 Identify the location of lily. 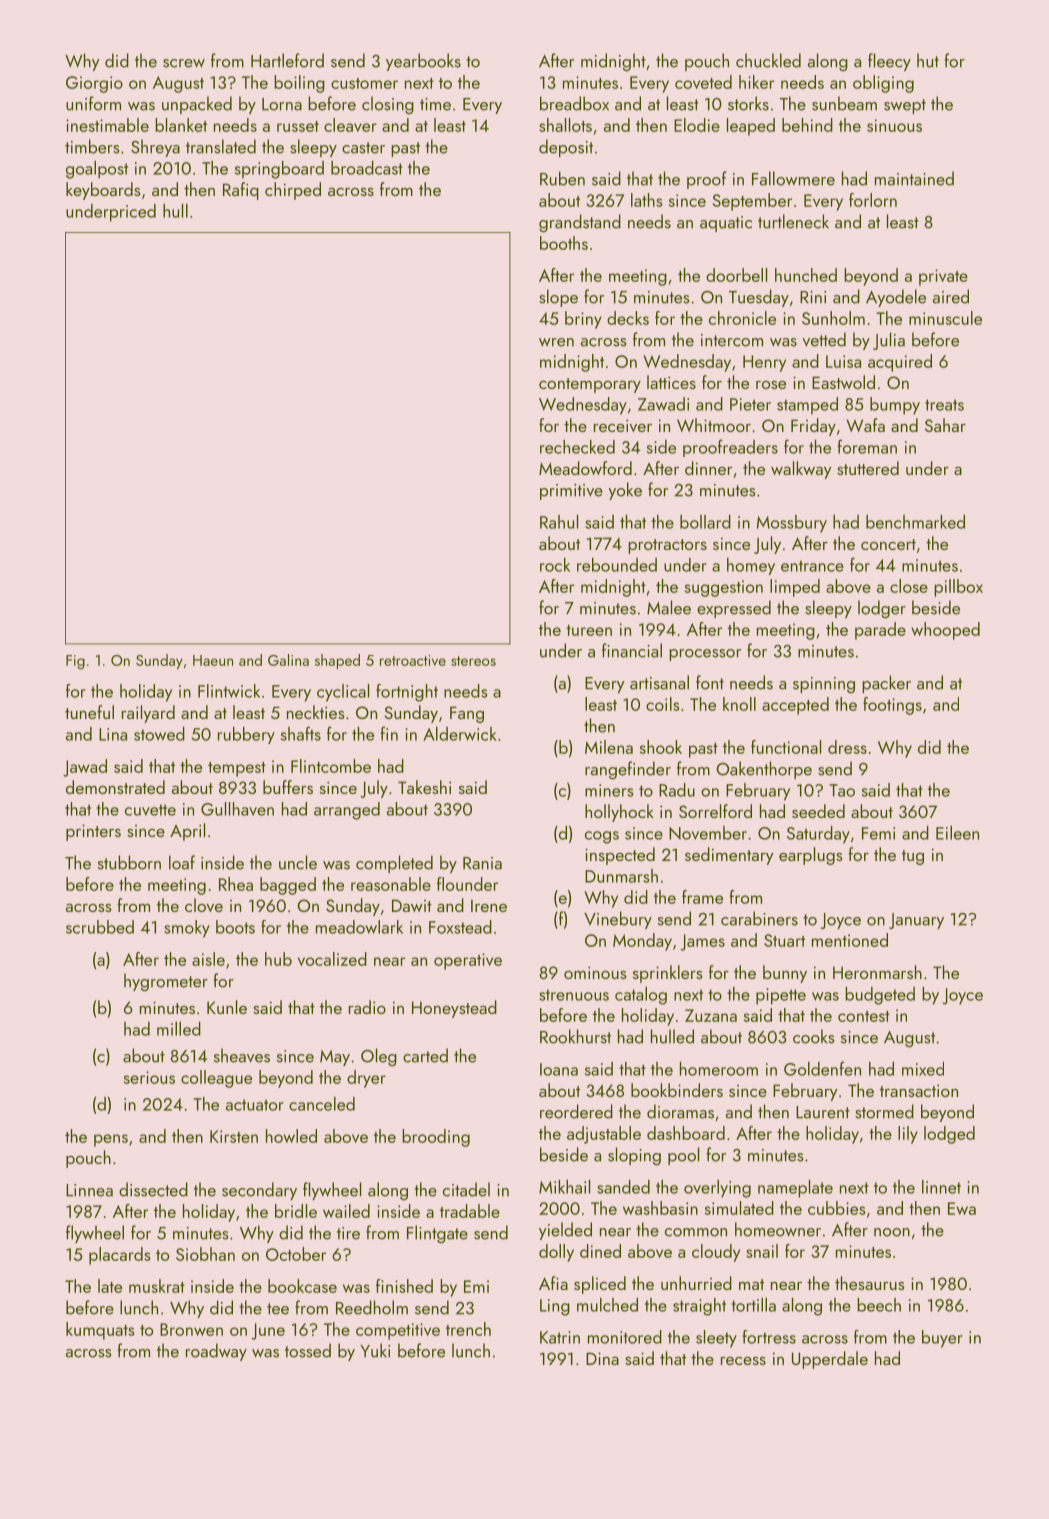
(908, 1135).
